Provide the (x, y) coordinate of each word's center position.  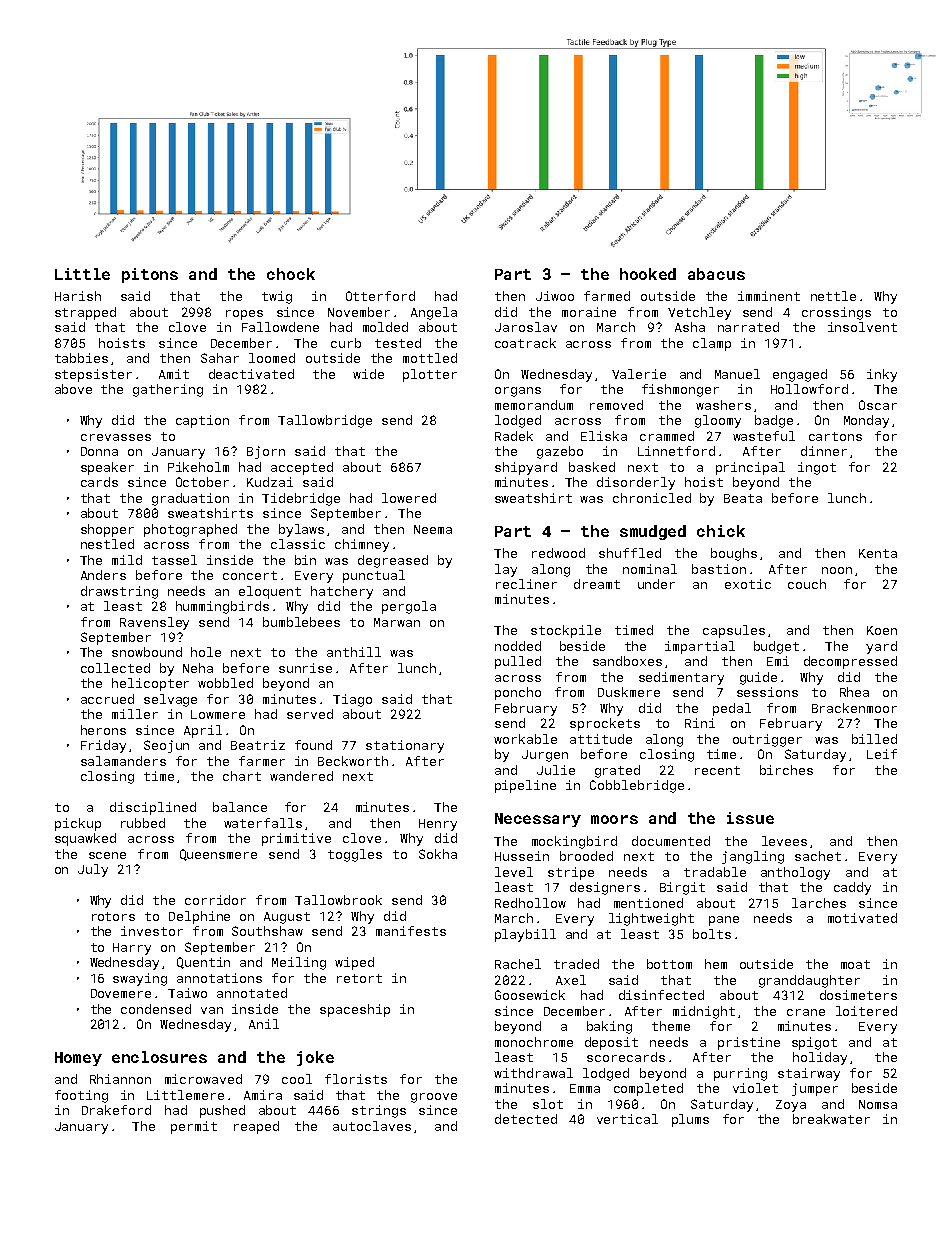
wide (368, 374)
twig (277, 297)
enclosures (159, 1057)
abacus (716, 274)
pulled (518, 662)
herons (103, 730)
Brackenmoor (854, 708)
